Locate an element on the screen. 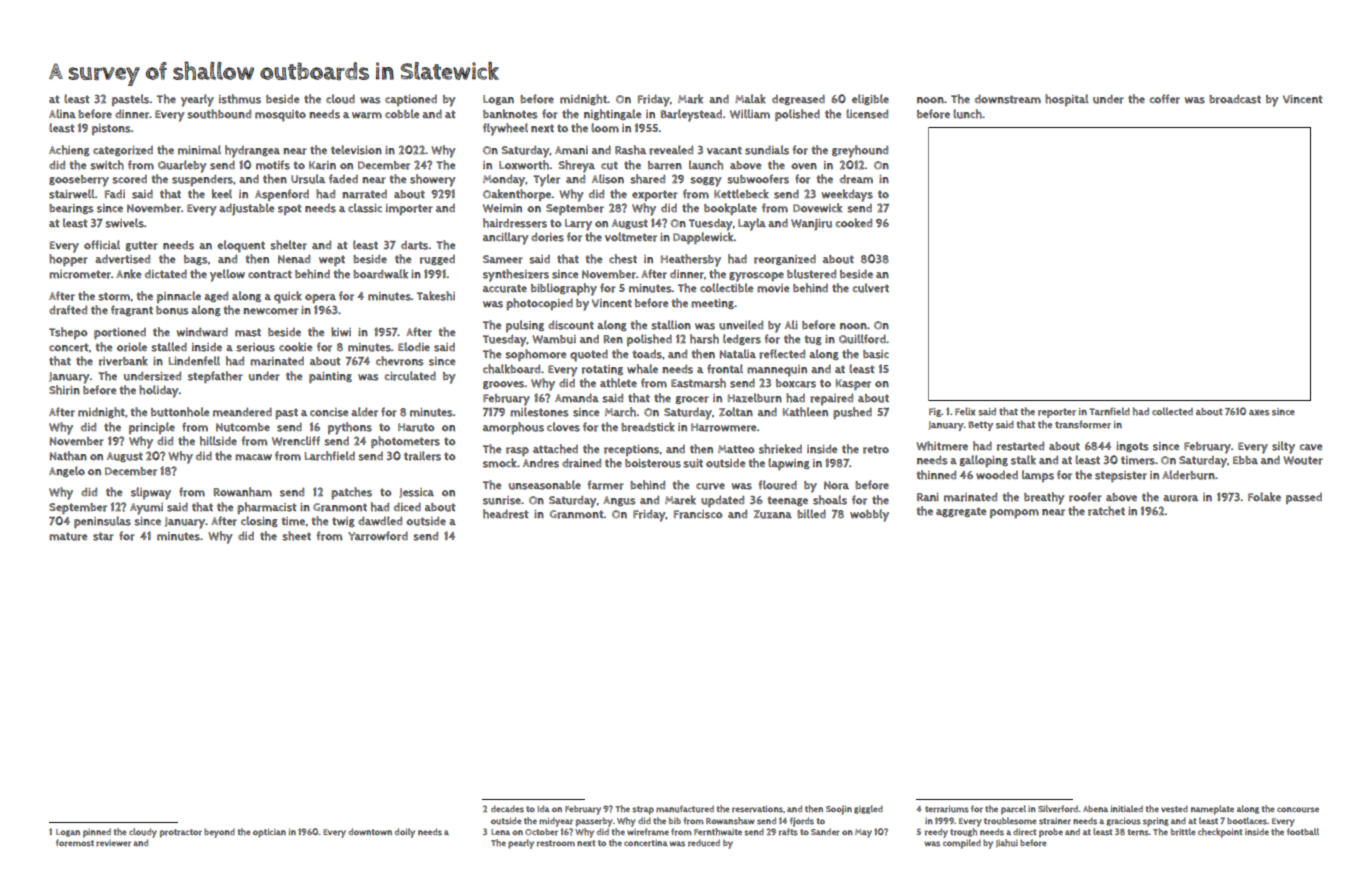  eligible is located at coordinates (870, 99).
